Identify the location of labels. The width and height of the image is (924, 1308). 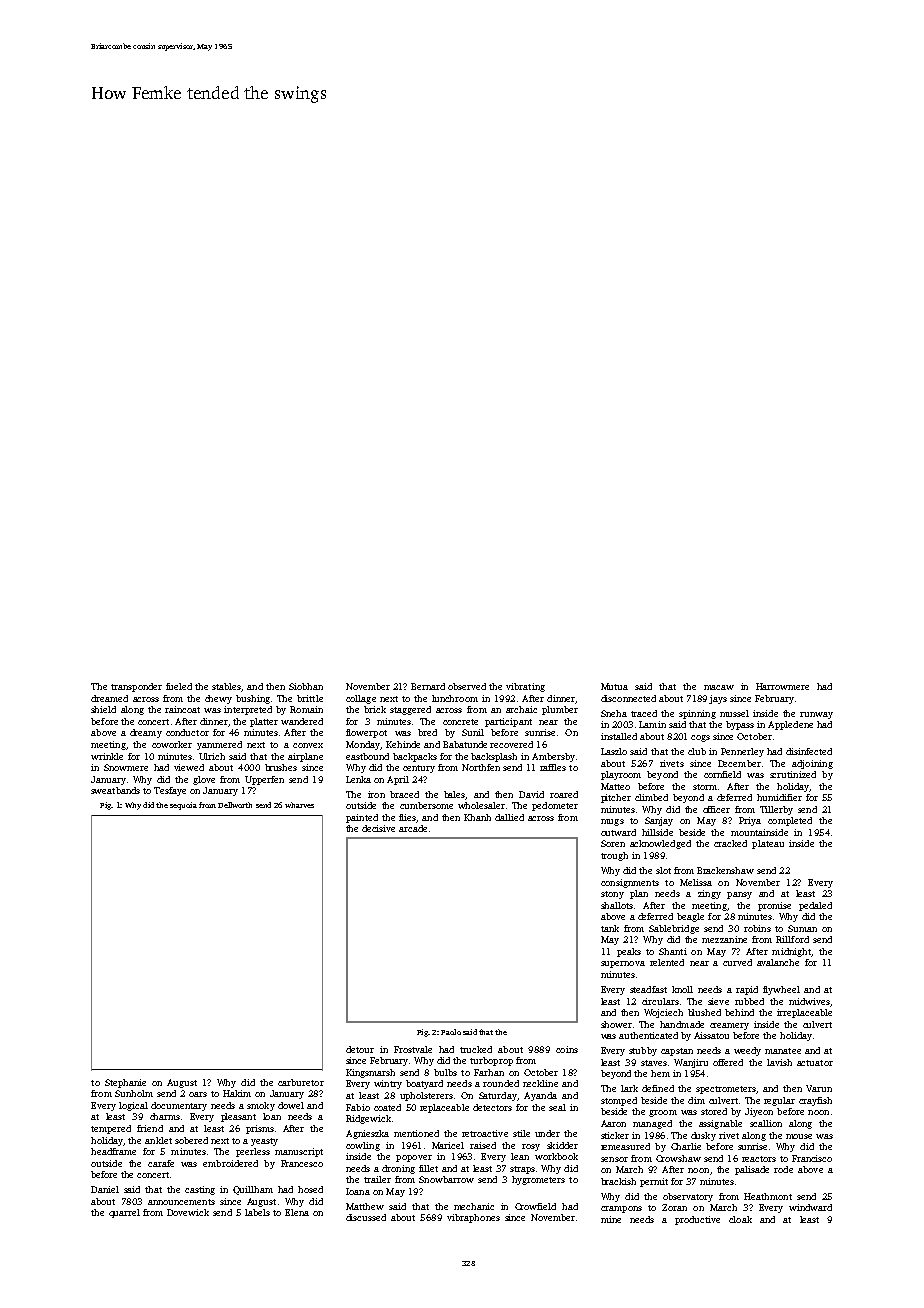
(257, 1212).
